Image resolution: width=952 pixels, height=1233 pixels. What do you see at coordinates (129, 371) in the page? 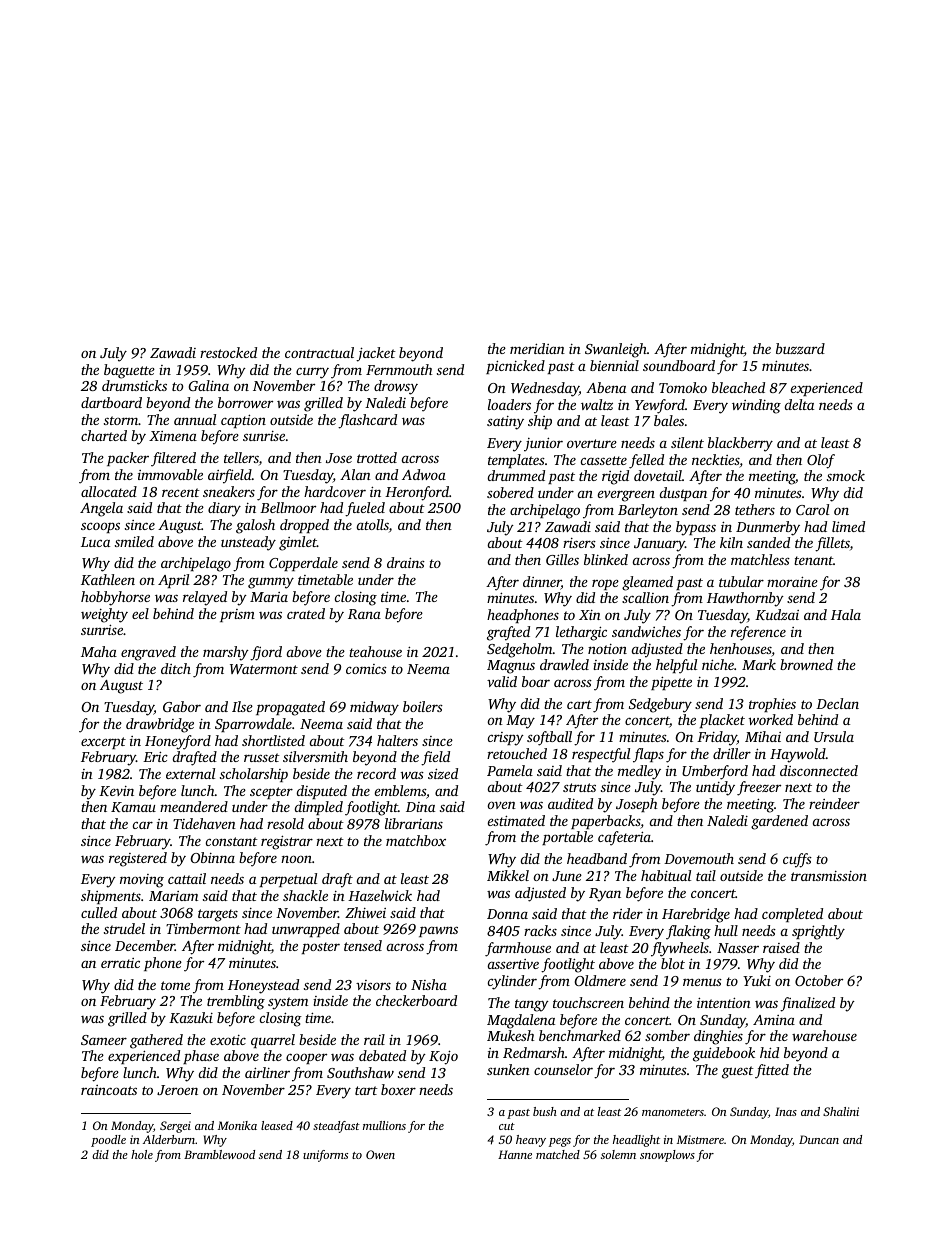
I see `baguette` at bounding box center [129, 371].
